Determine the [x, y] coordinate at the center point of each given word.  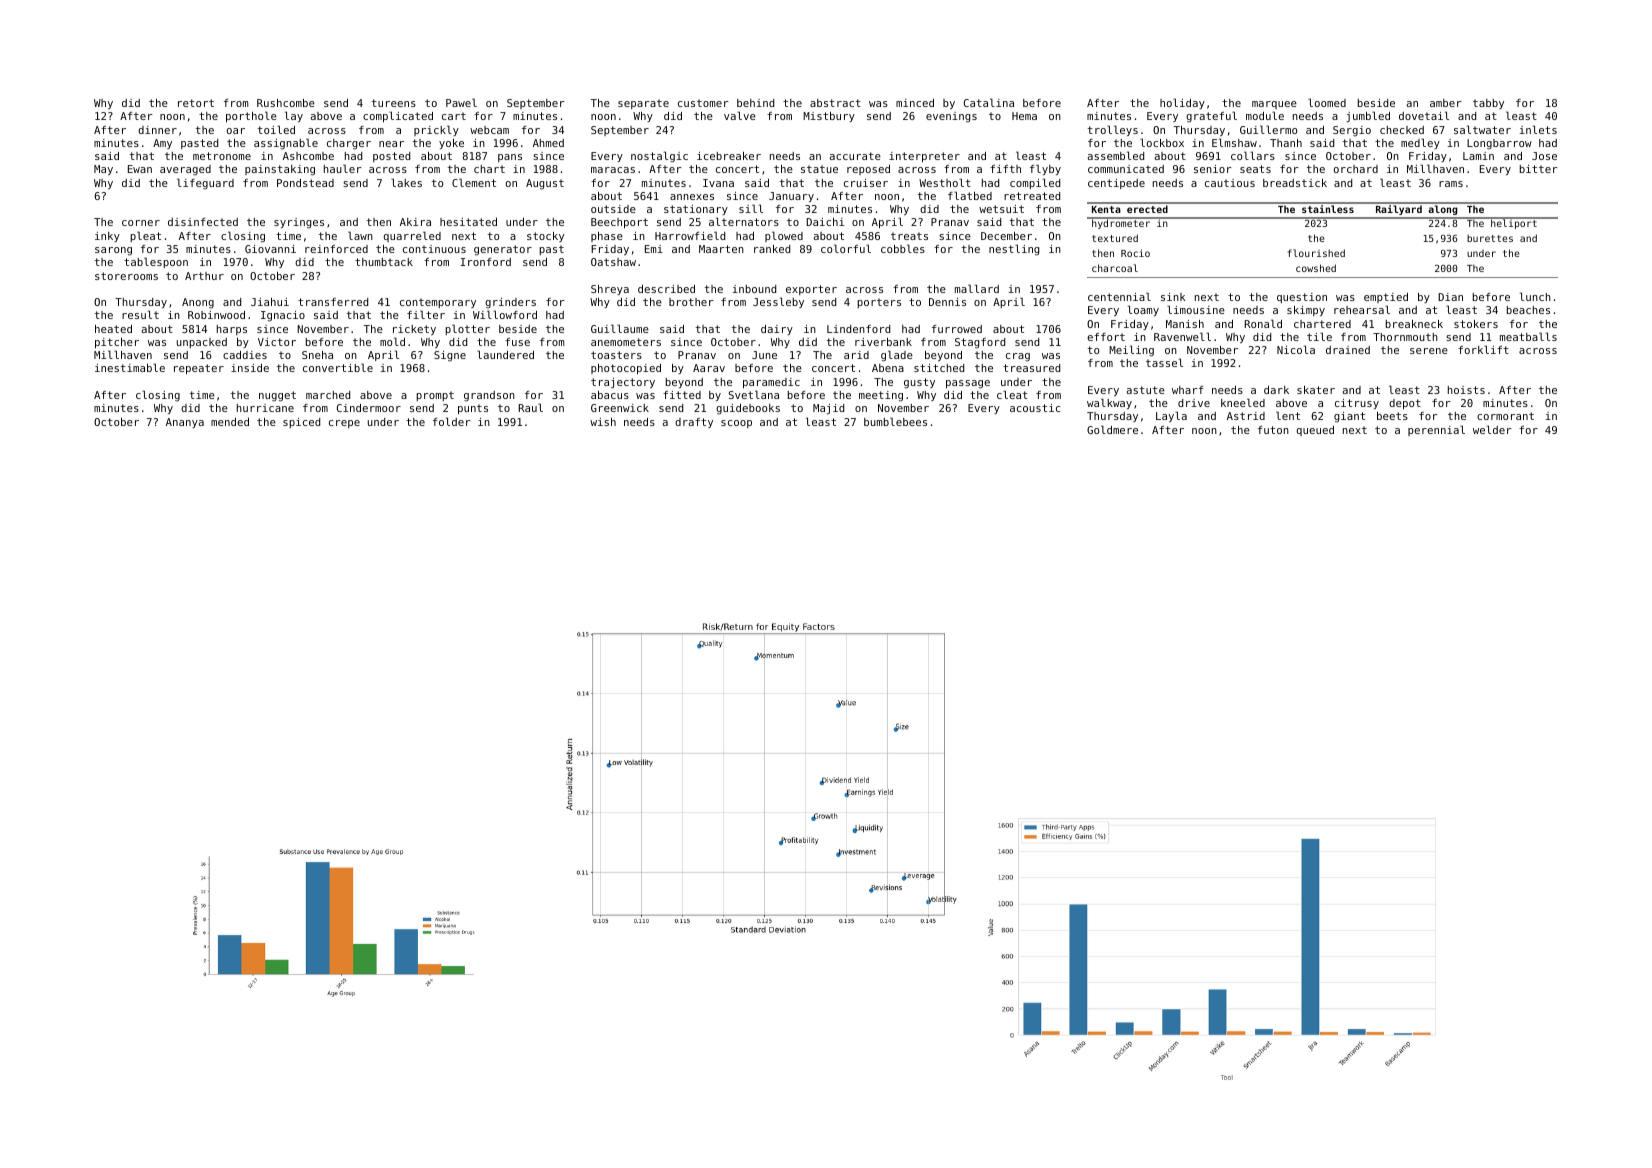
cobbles [903, 248]
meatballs [1528, 336]
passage [968, 384]
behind [755, 103]
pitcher [117, 343]
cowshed [1316, 268]
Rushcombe [286, 103]
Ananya [185, 423]
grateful [1211, 117]
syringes [299, 223]
